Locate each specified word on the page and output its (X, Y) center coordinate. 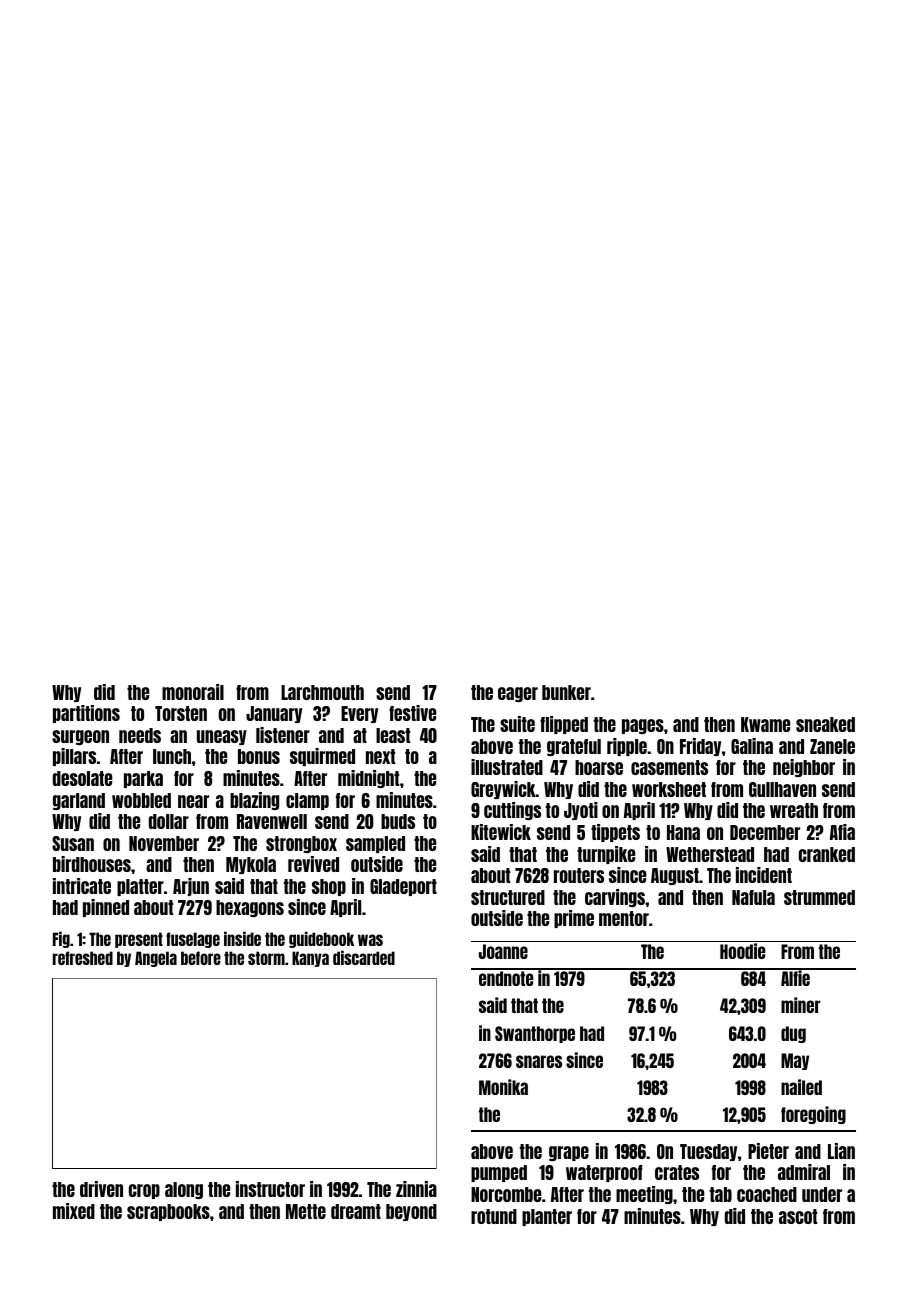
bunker (566, 692)
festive (412, 713)
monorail (193, 692)
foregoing (813, 1115)
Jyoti (581, 811)
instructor (270, 1189)
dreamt (356, 1211)
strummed (819, 897)
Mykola (251, 865)
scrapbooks (168, 1212)
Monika (503, 1087)
